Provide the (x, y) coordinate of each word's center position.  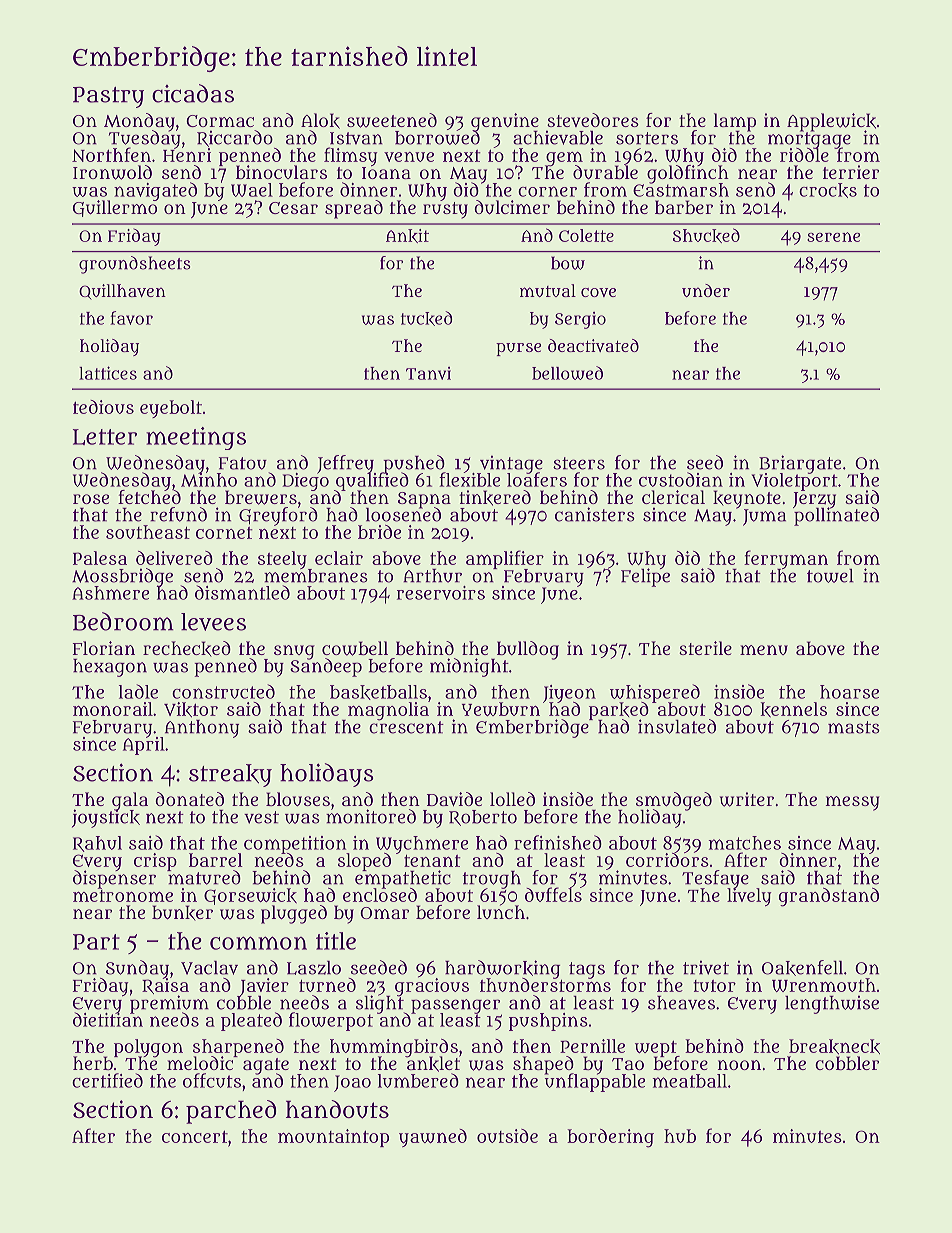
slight (380, 1004)
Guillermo (115, 209)
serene (833, 237)
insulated (677, 726)
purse (518, 349)
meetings (196, 438)
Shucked (706, 235)
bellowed (567, 373)
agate (266, 1066)
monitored (371, 817)
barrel (216, 860)
